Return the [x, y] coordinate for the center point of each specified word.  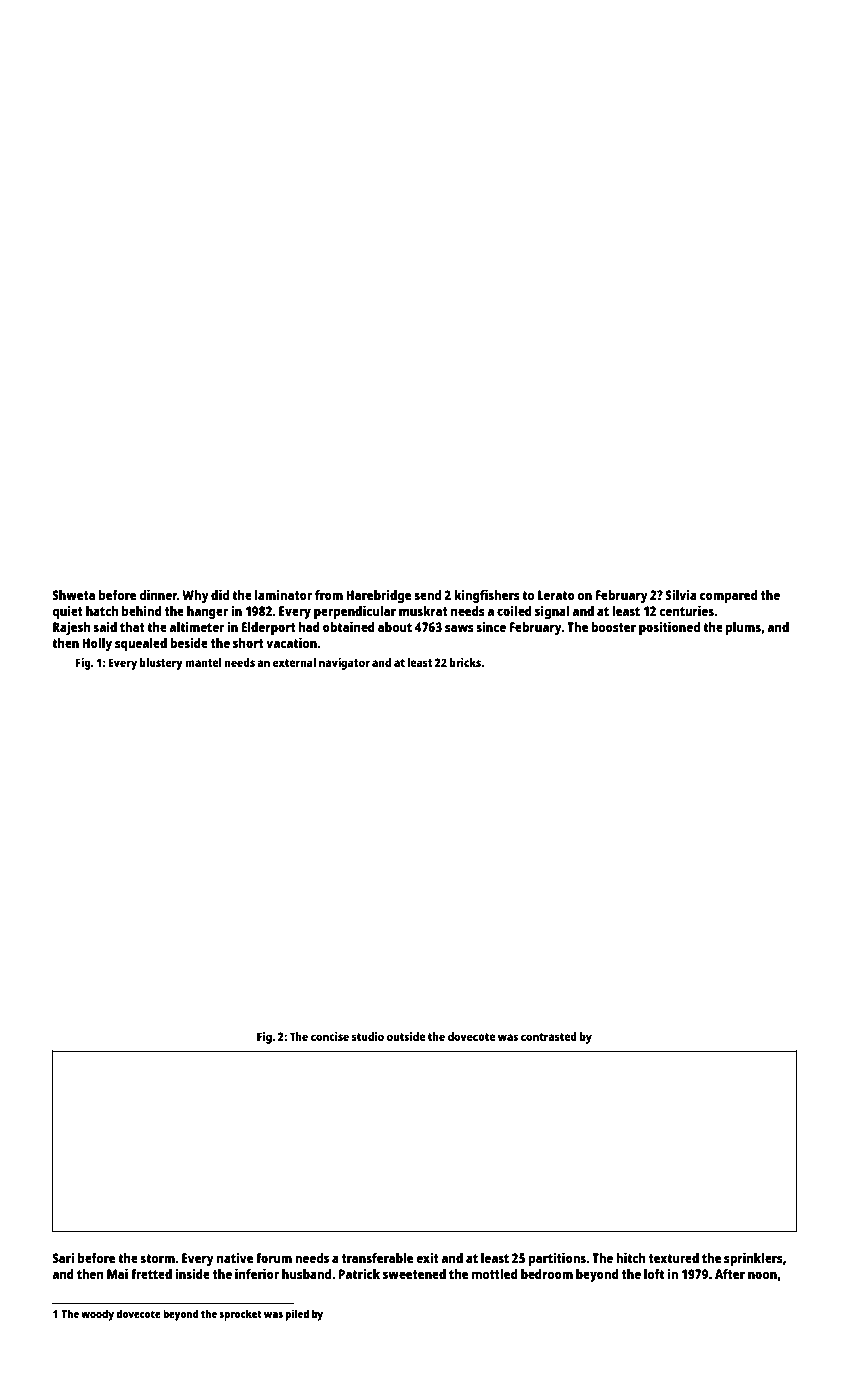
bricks [465, 662]
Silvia [681, 595]
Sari [63, 1258]
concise [330, 1036]
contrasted [549, 1036]
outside [406, 1036]
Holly [97, 644]
